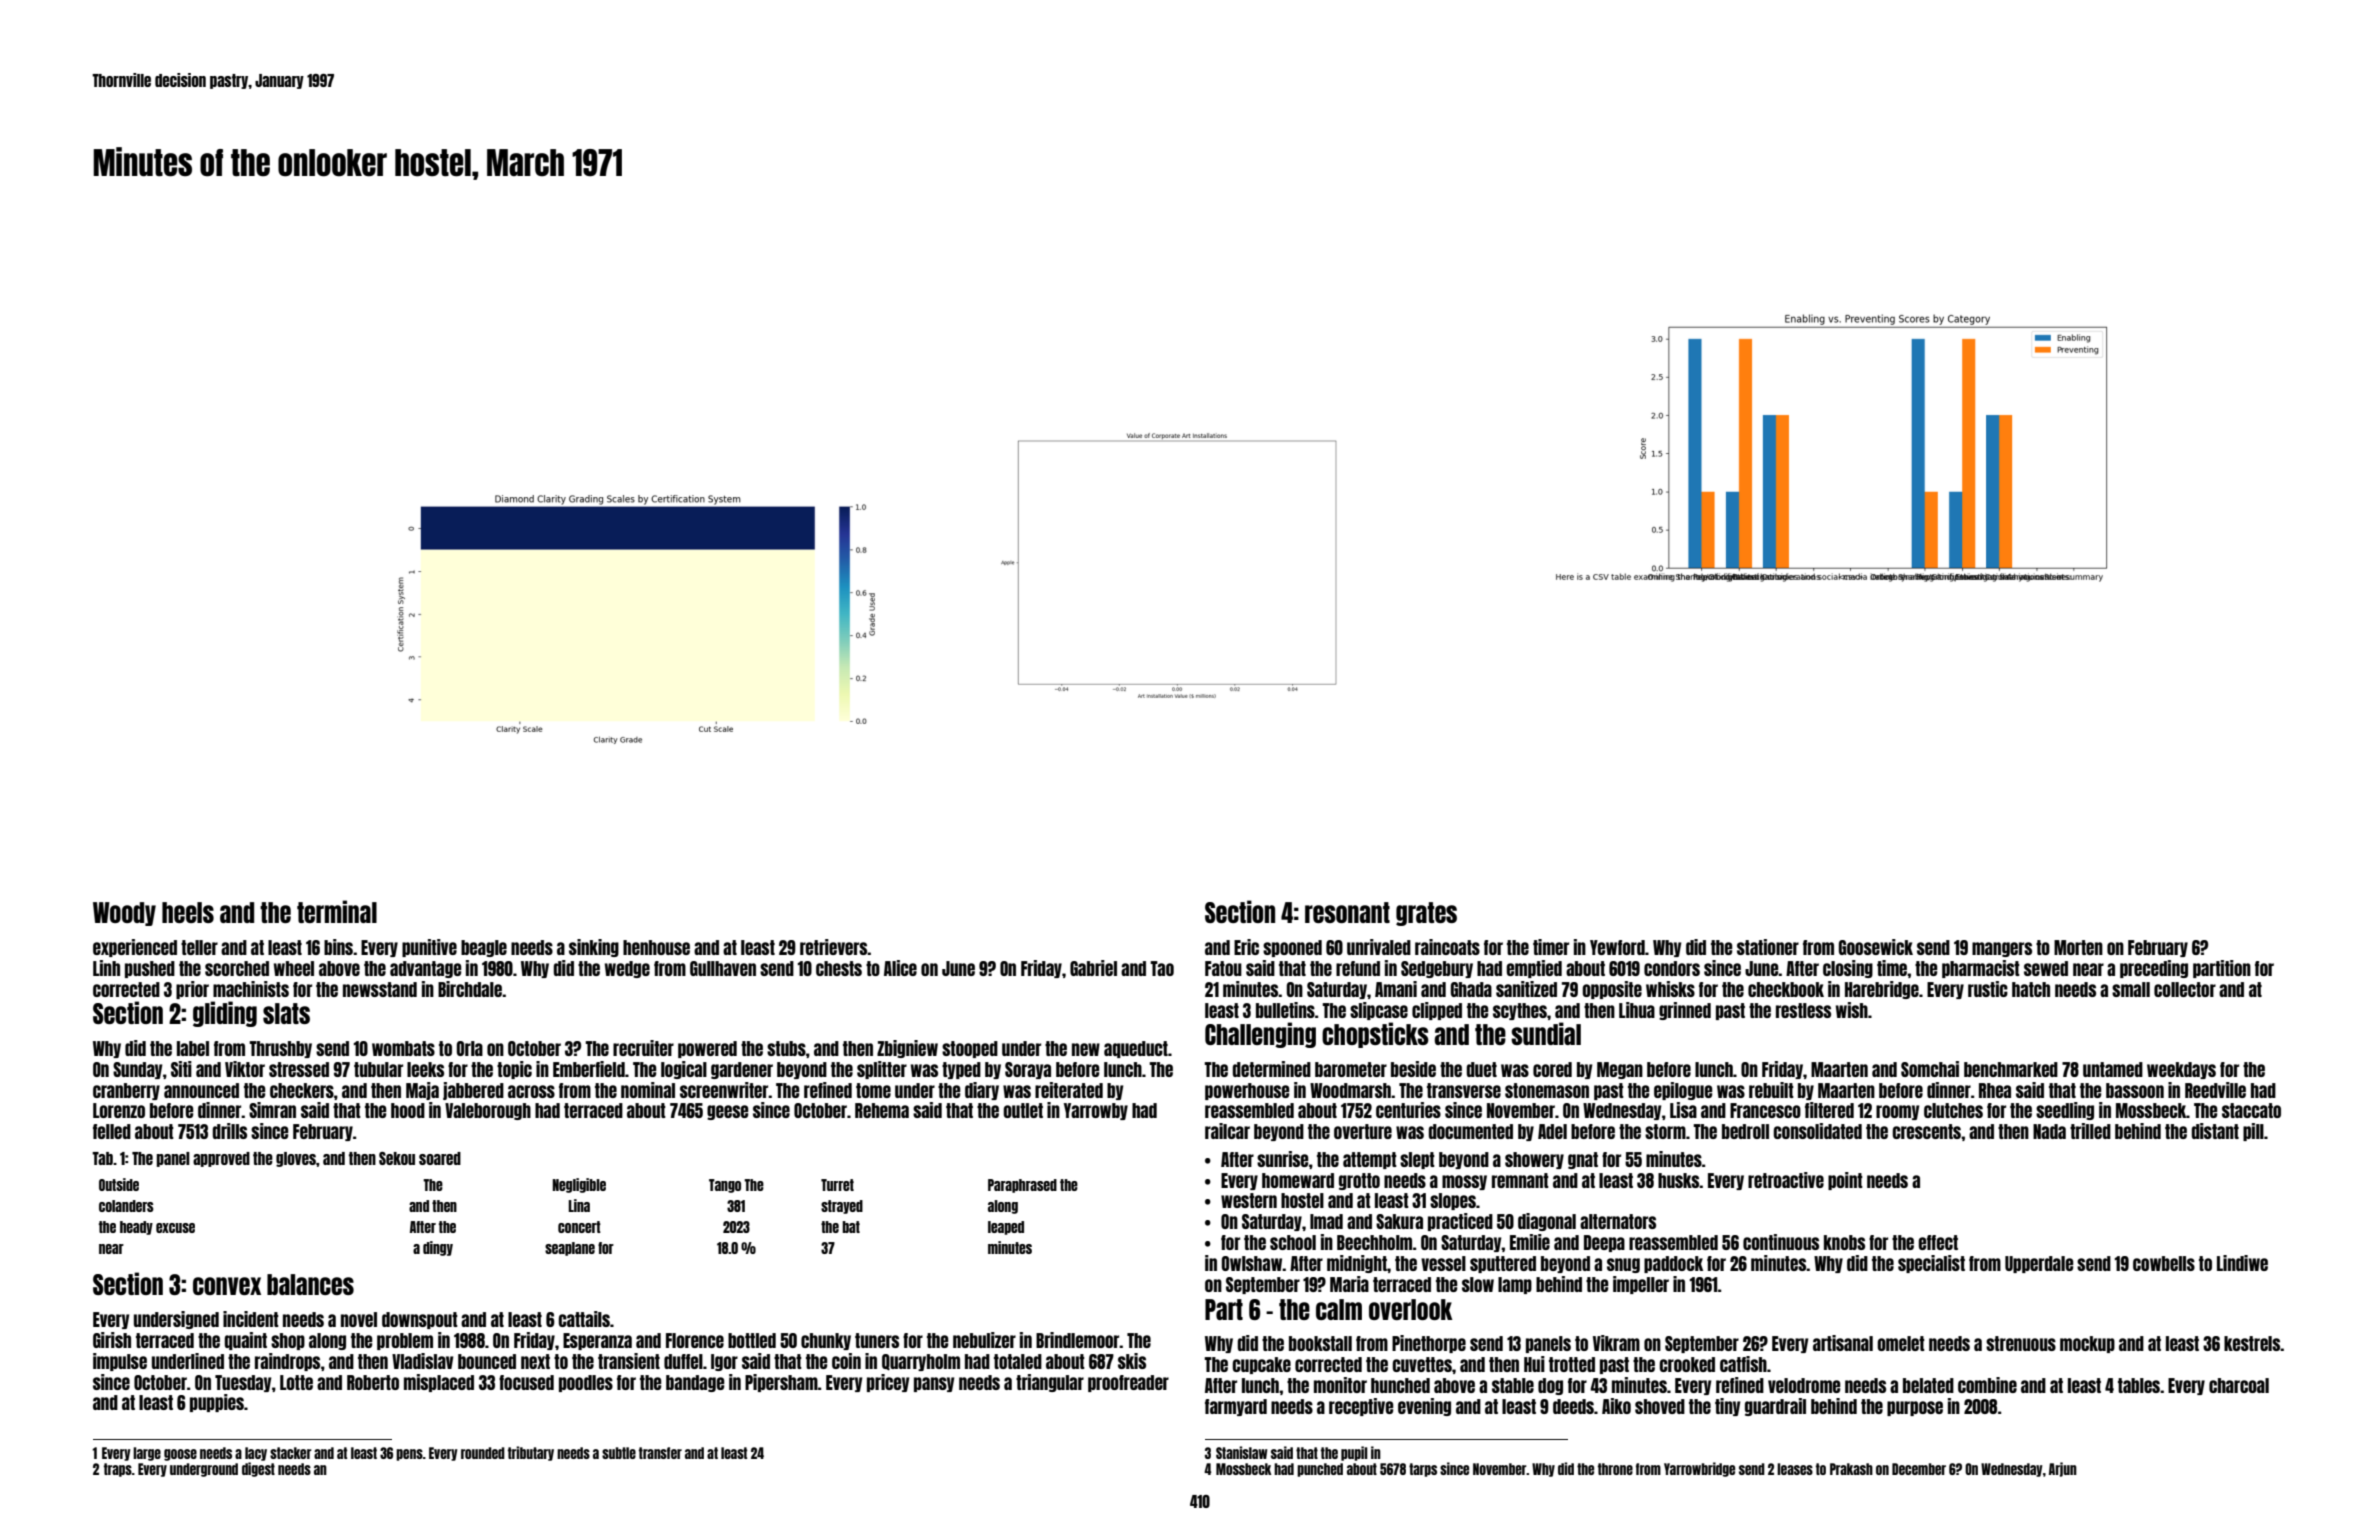 The image size is (2380, 1540). Describe the element at coordinates (1271, 1069) in the page. I see `determined` at that location.
